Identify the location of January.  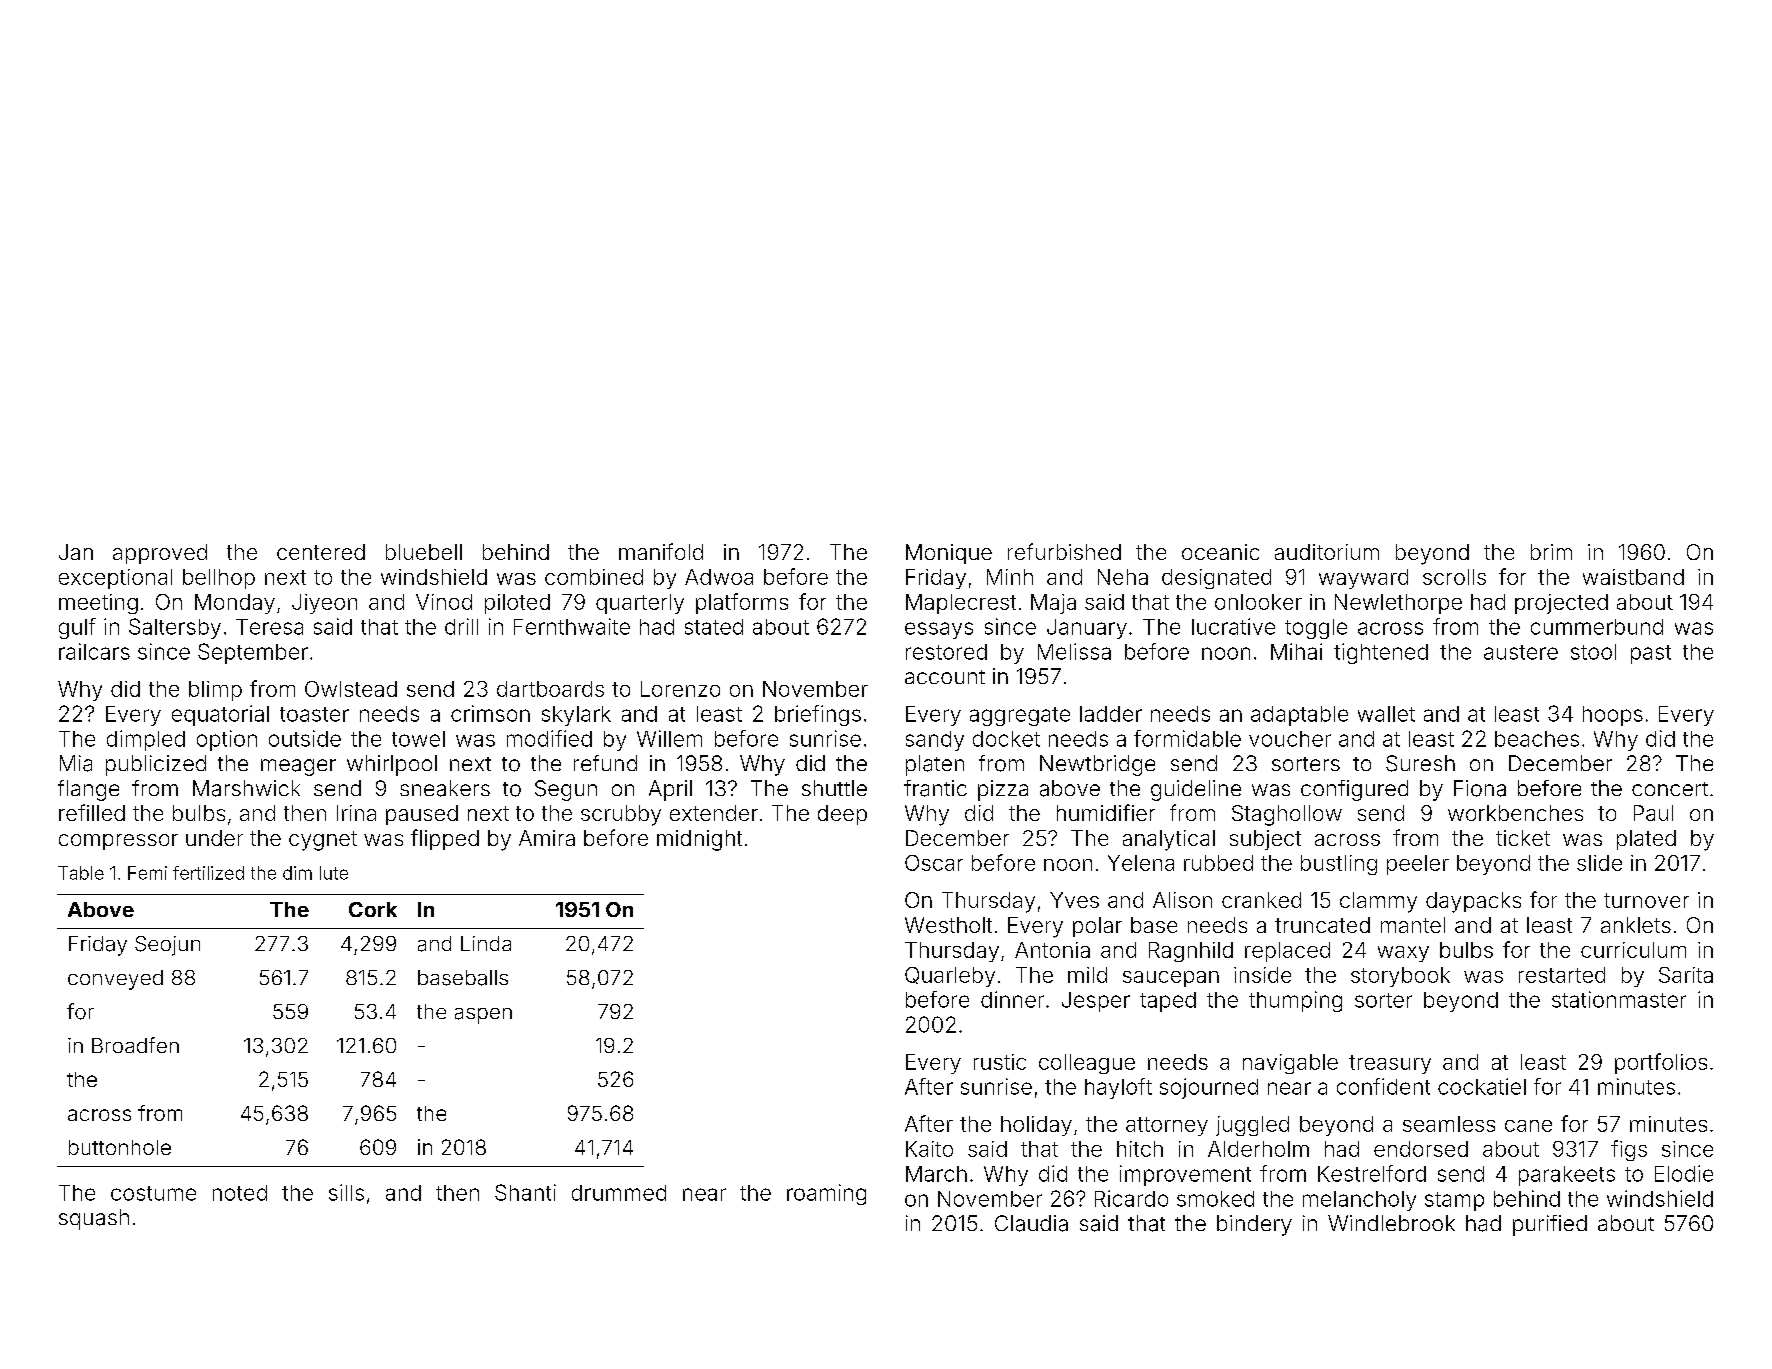
(1087, 629).
